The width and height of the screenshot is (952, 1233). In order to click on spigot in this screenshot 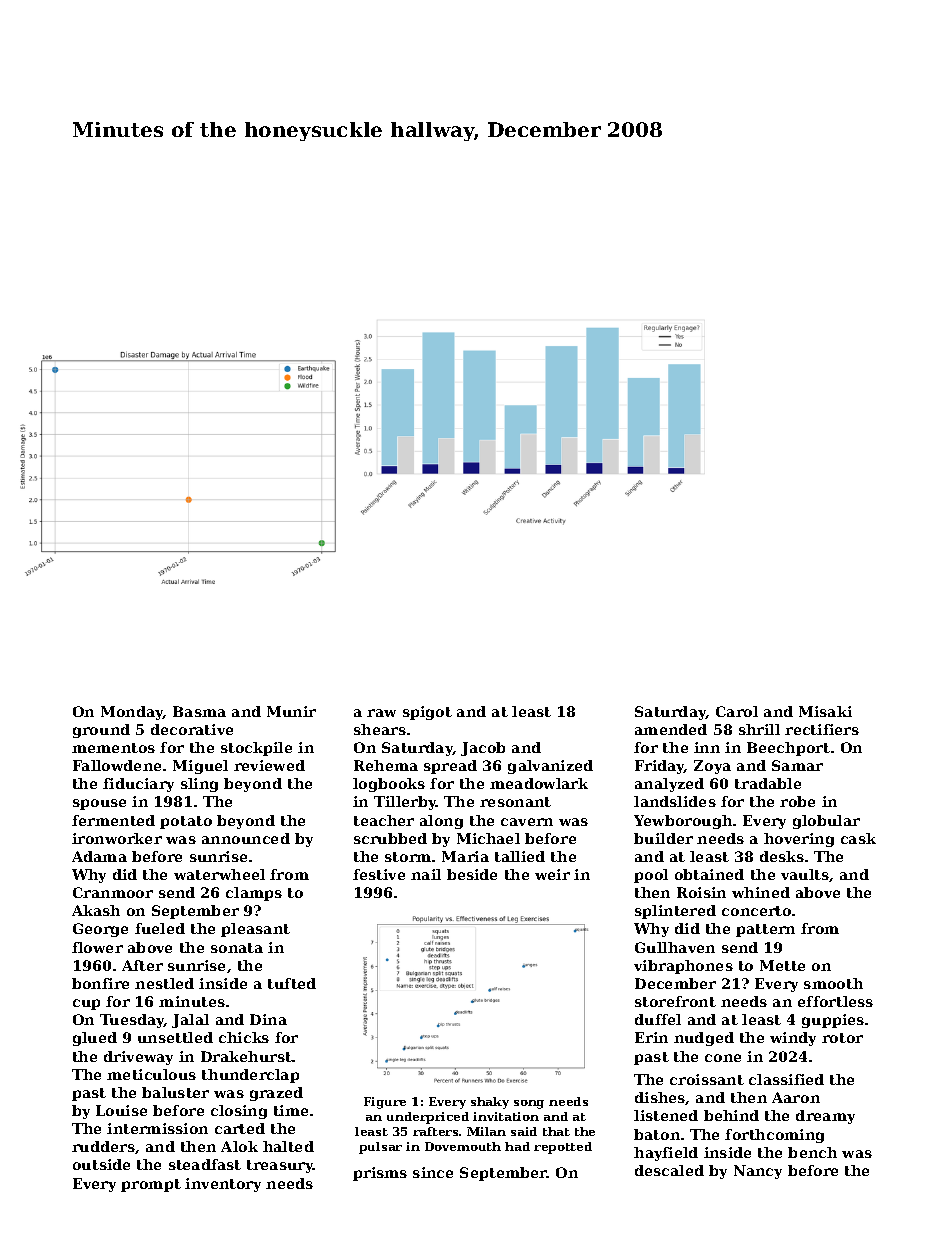, I will do `click(427, 713)`.
